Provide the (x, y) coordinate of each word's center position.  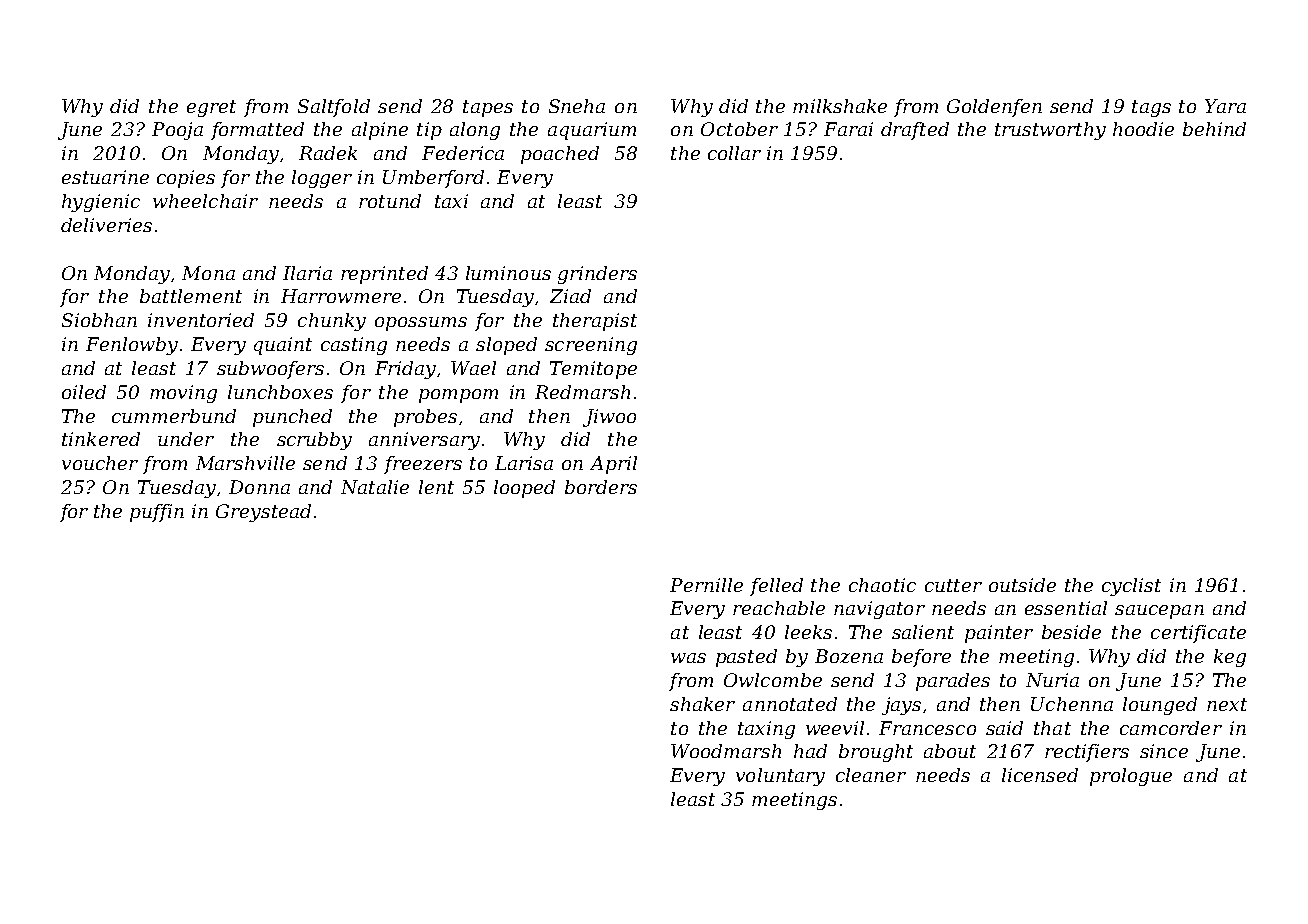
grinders (597, 275)
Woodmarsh (726, 751)
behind (1214, 129)
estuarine (105, 177)
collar (734, 153)
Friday (405, 370)
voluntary (780, 777)
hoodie (1143, 129)
